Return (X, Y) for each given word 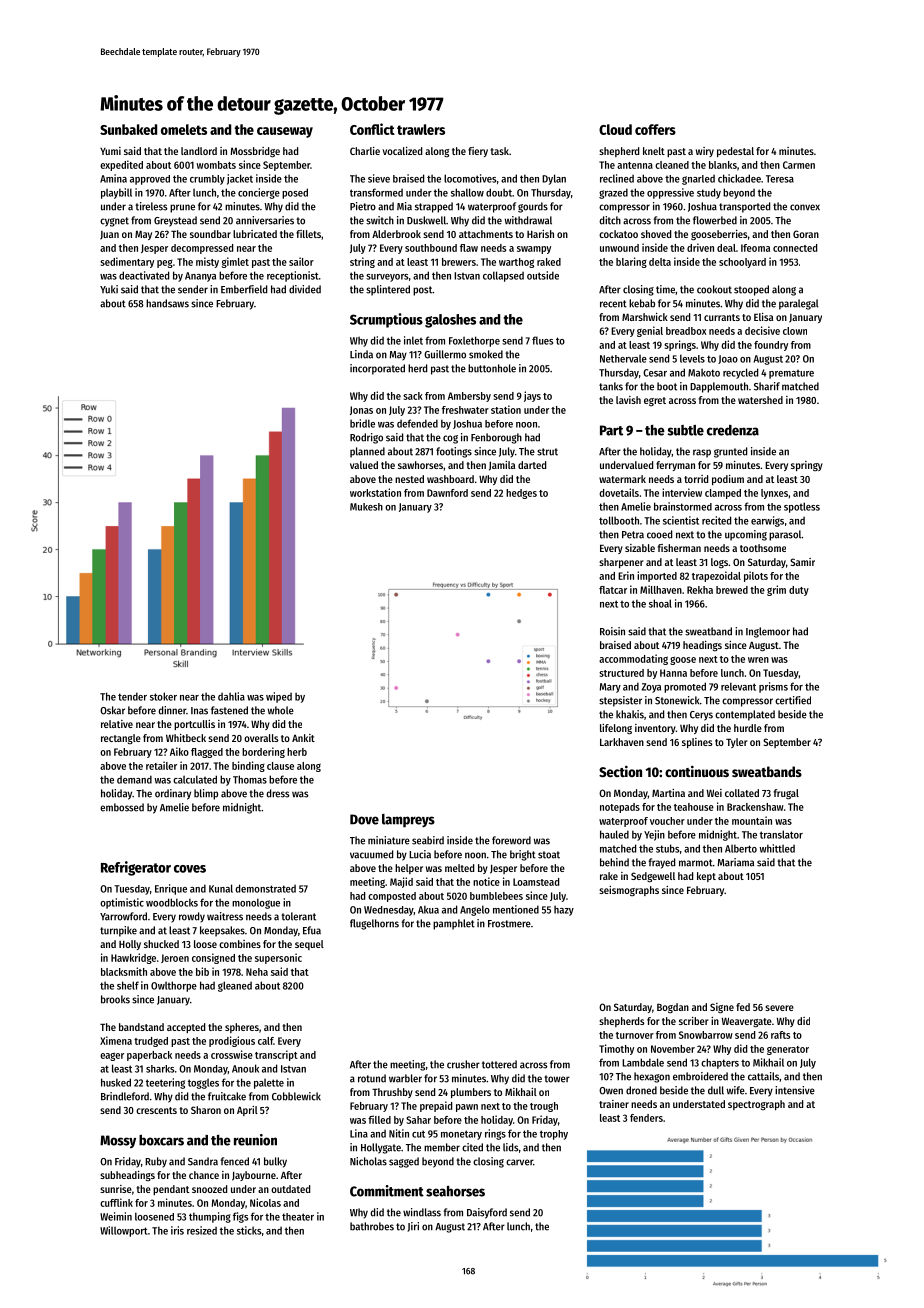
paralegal (798, 304)
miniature (389, 840)
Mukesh (366, 507)
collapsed (503, 276)
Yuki (109, 289)
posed (295, 193)
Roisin (612, 631)
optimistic (122, 903)
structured (621, 673)
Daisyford (487, 1213)
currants (722, 317)
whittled (777, 848)
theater (298, 1217)
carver (519, 1162)
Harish (540, 234)
